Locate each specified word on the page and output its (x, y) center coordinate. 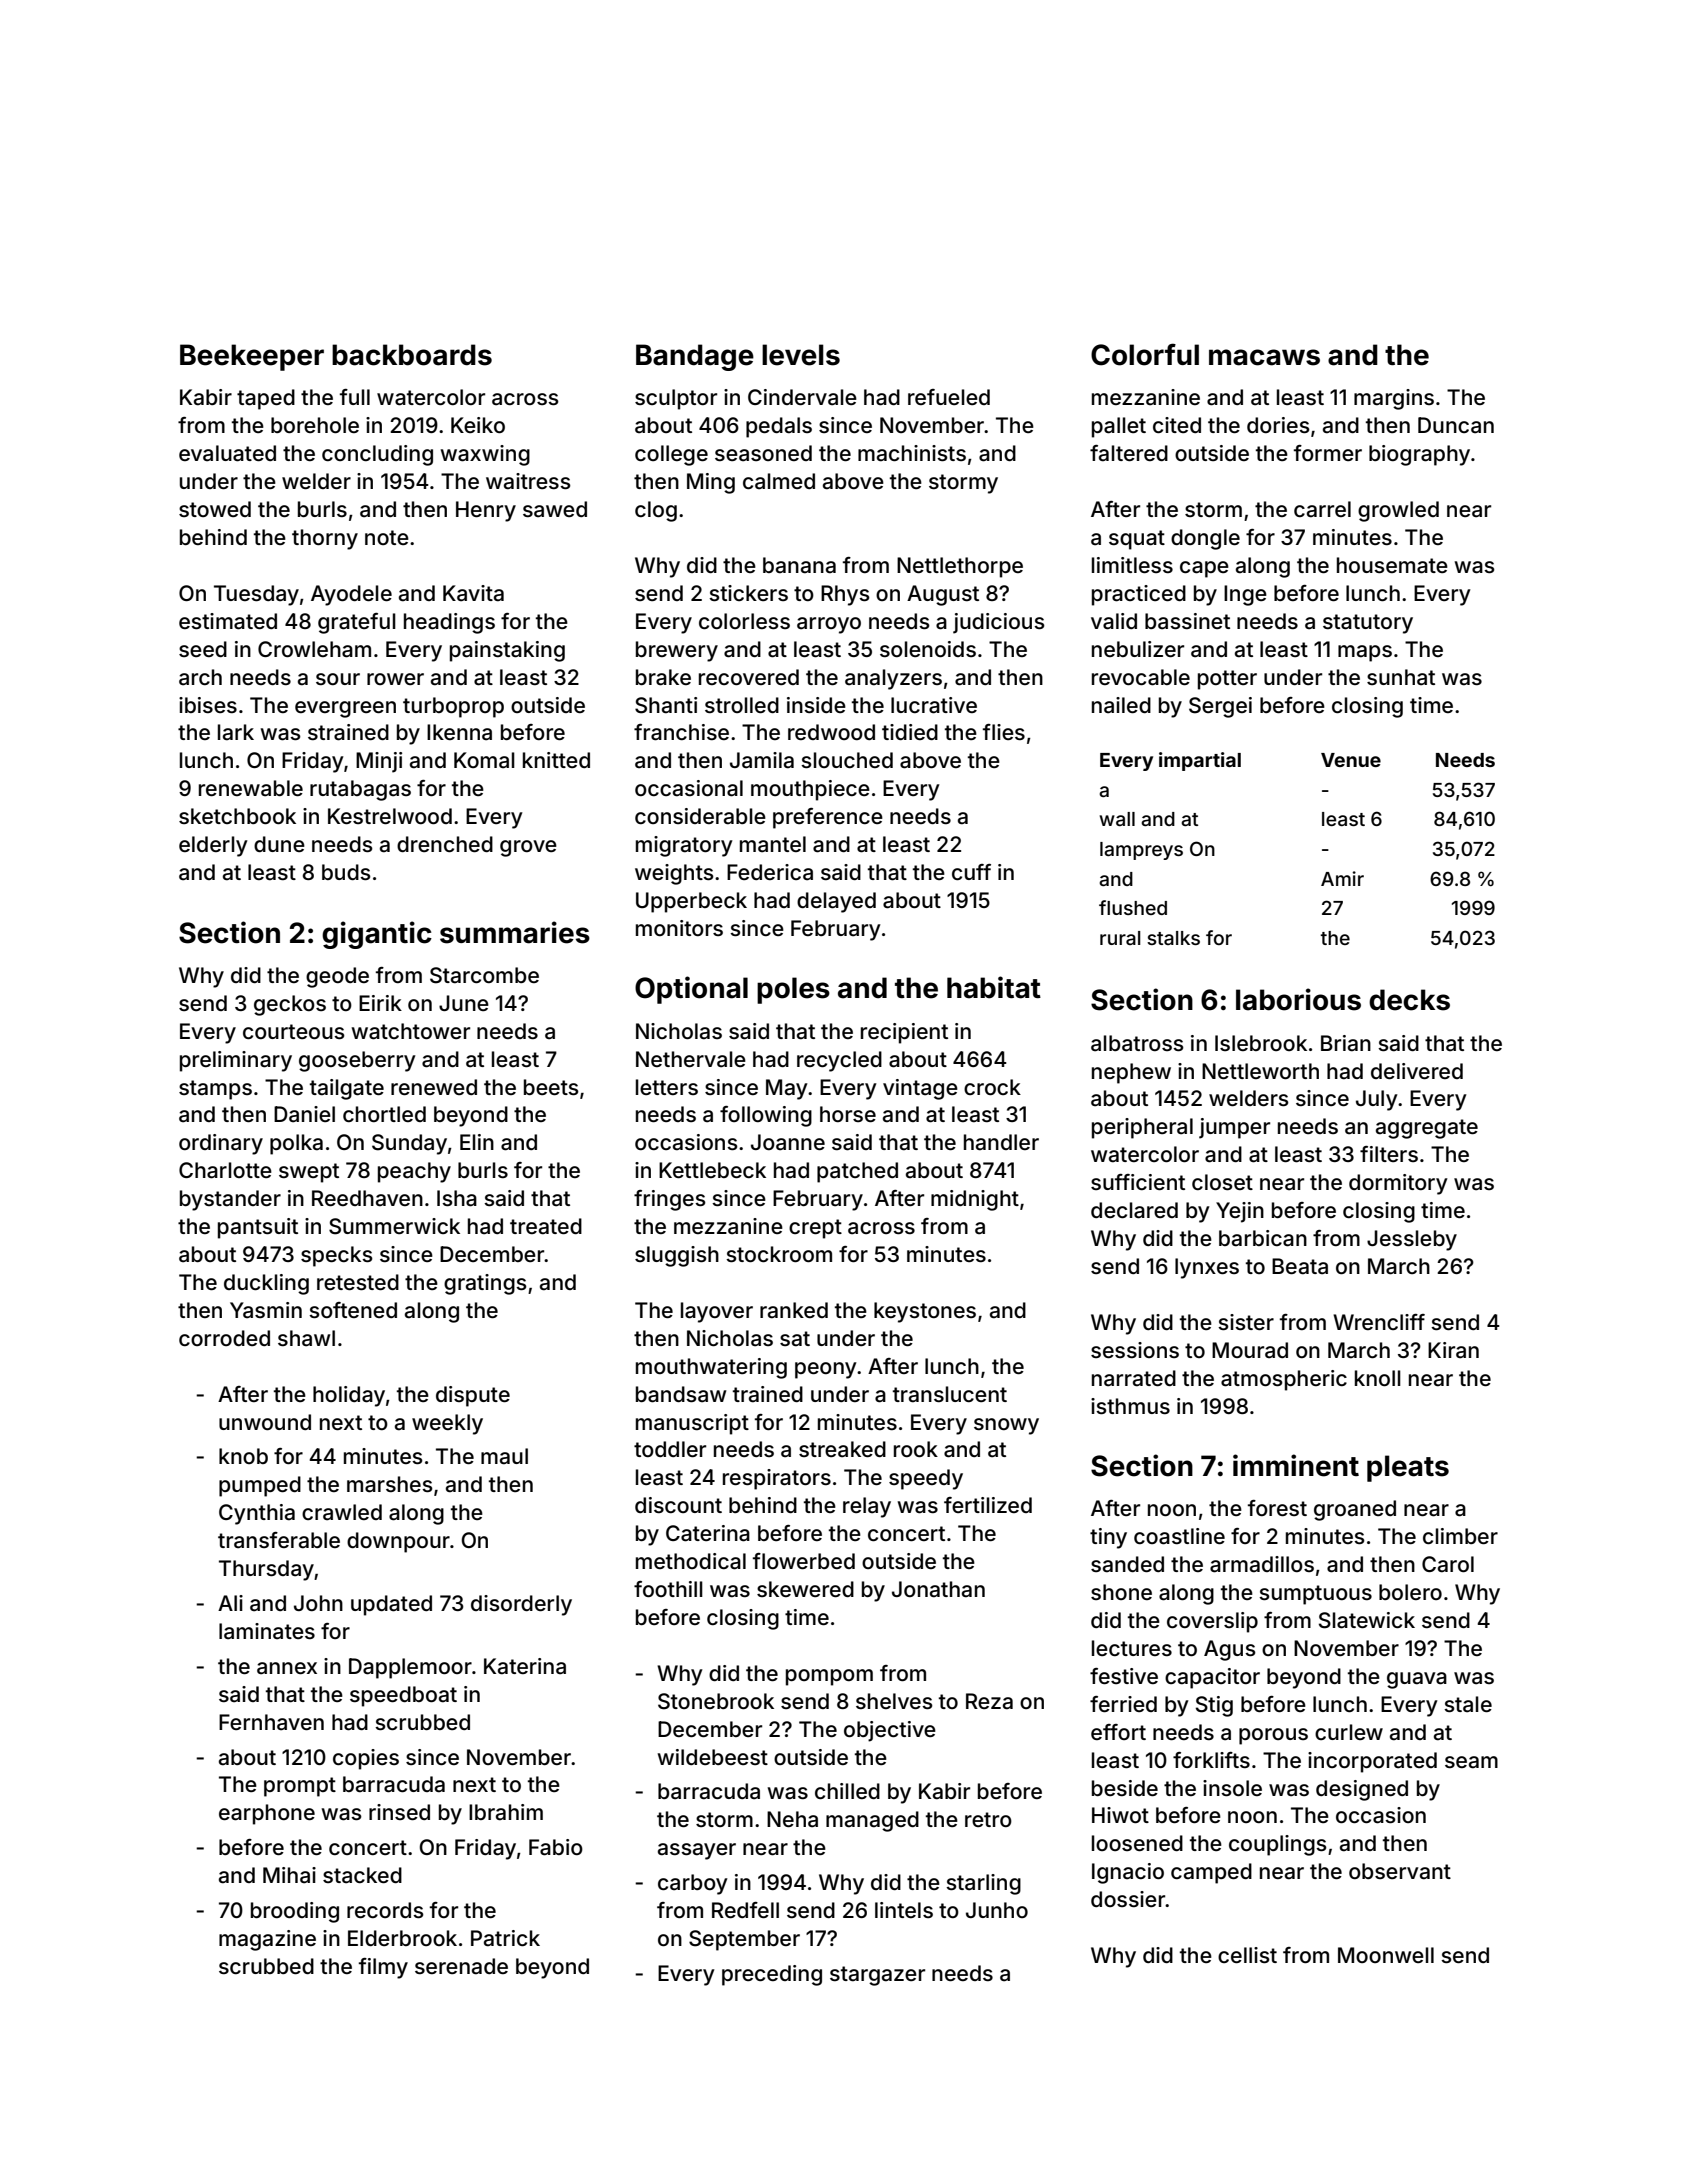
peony (826, 1370)
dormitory (1398, 1184)
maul (504, 1456)
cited (1177, 425)
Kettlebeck (712, 1170)
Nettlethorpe (960, 567)
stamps (215, 1090)
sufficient (1138, 1182)
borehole (315, 425)
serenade (461, 1966)
